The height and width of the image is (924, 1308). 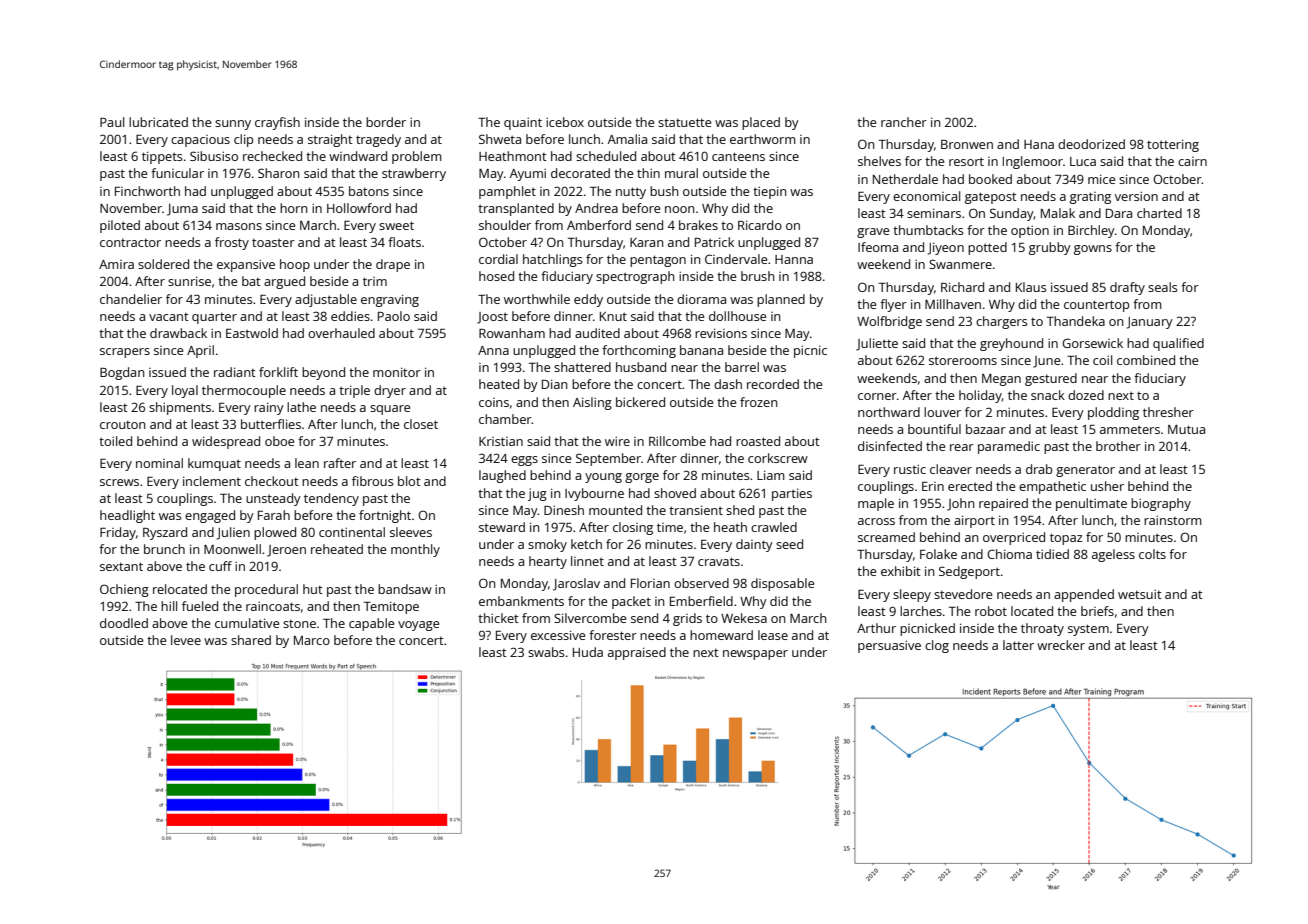 I want to click on hearty, so click(x=548, y=562).
